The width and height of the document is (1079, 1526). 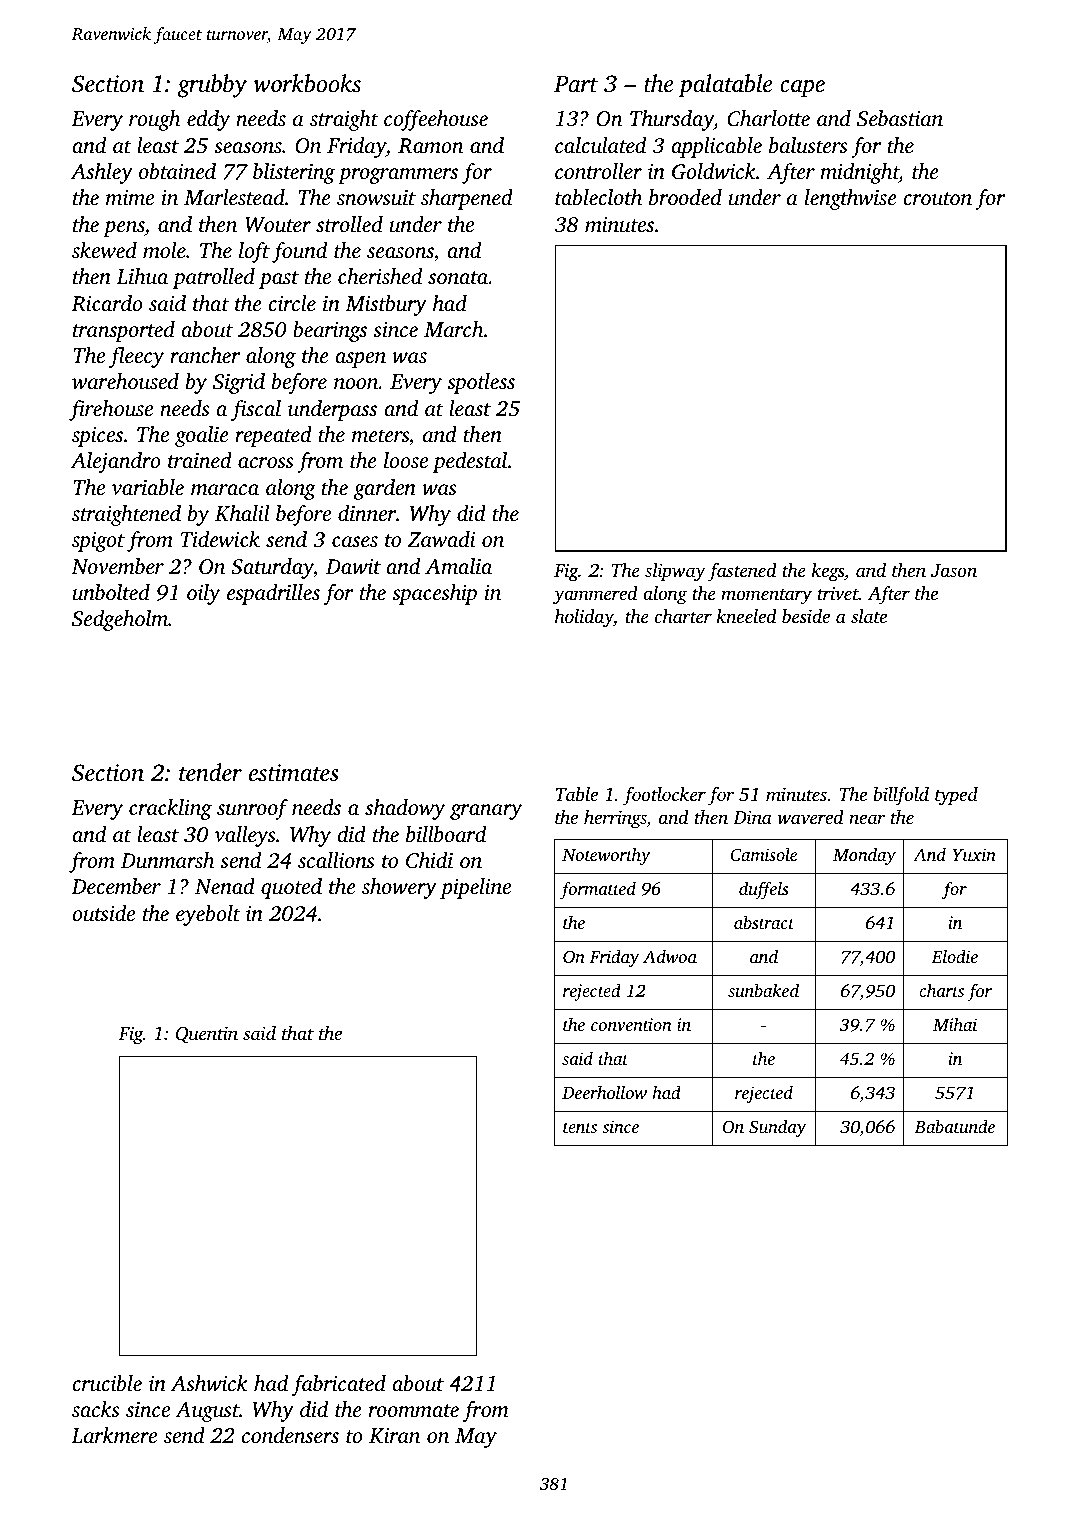 What do you see at coordinates (864, 856) in the document?
I see `Monday` at bounding box center [864, 856].
